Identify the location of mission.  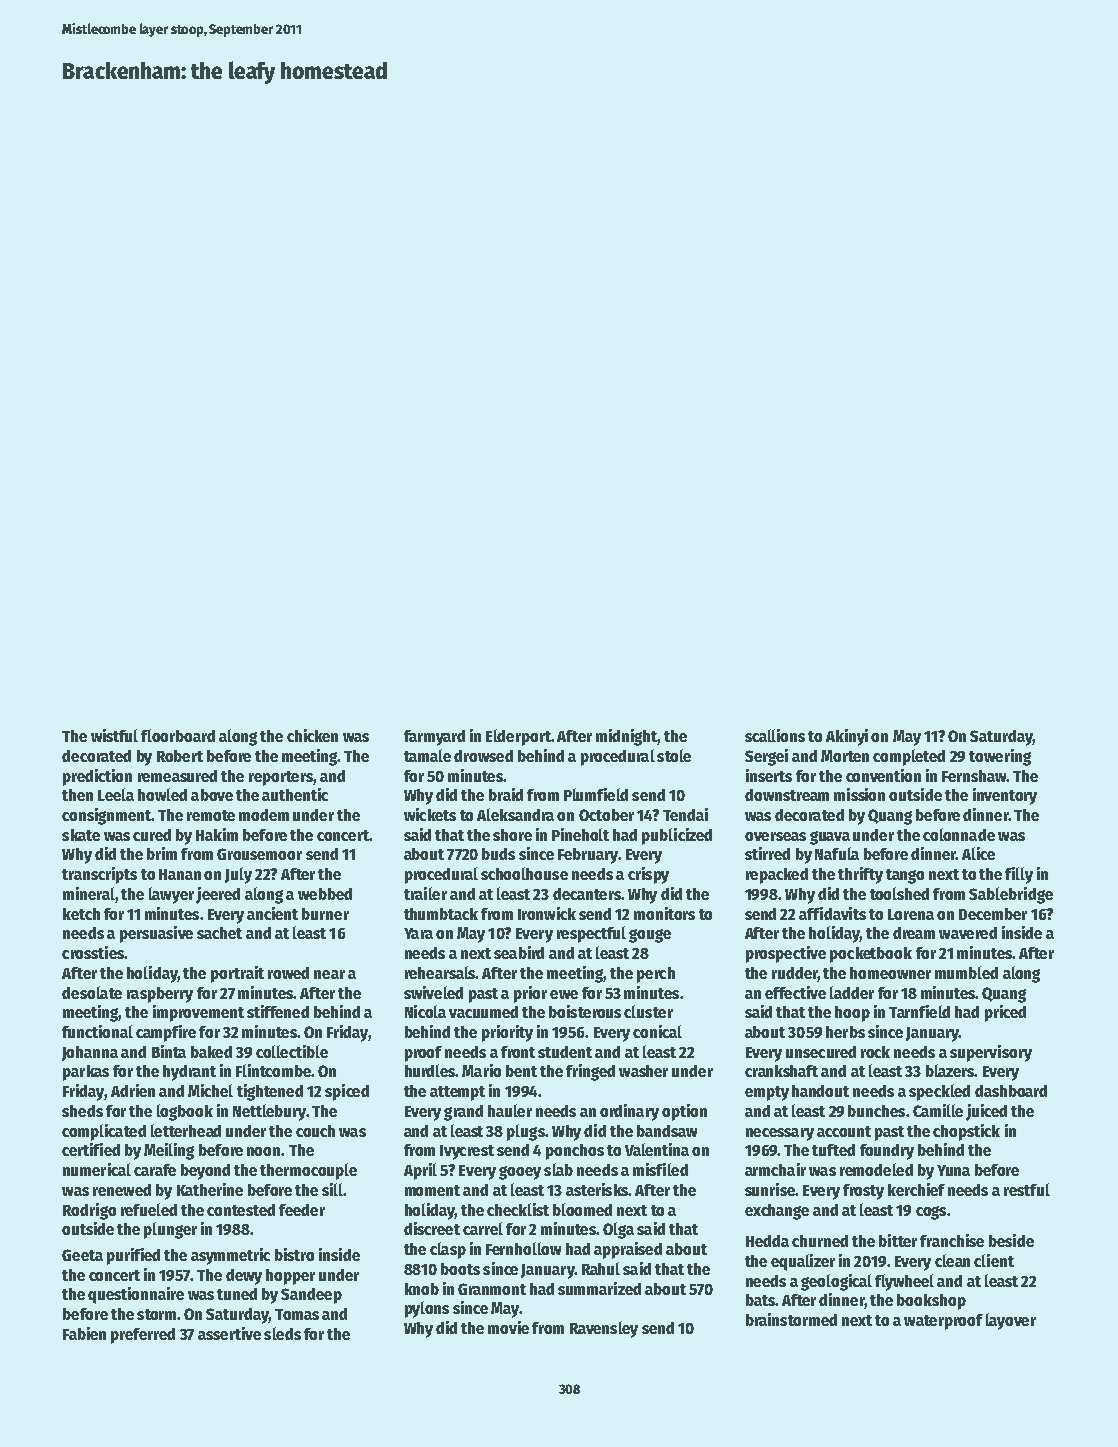
(859, 794).
